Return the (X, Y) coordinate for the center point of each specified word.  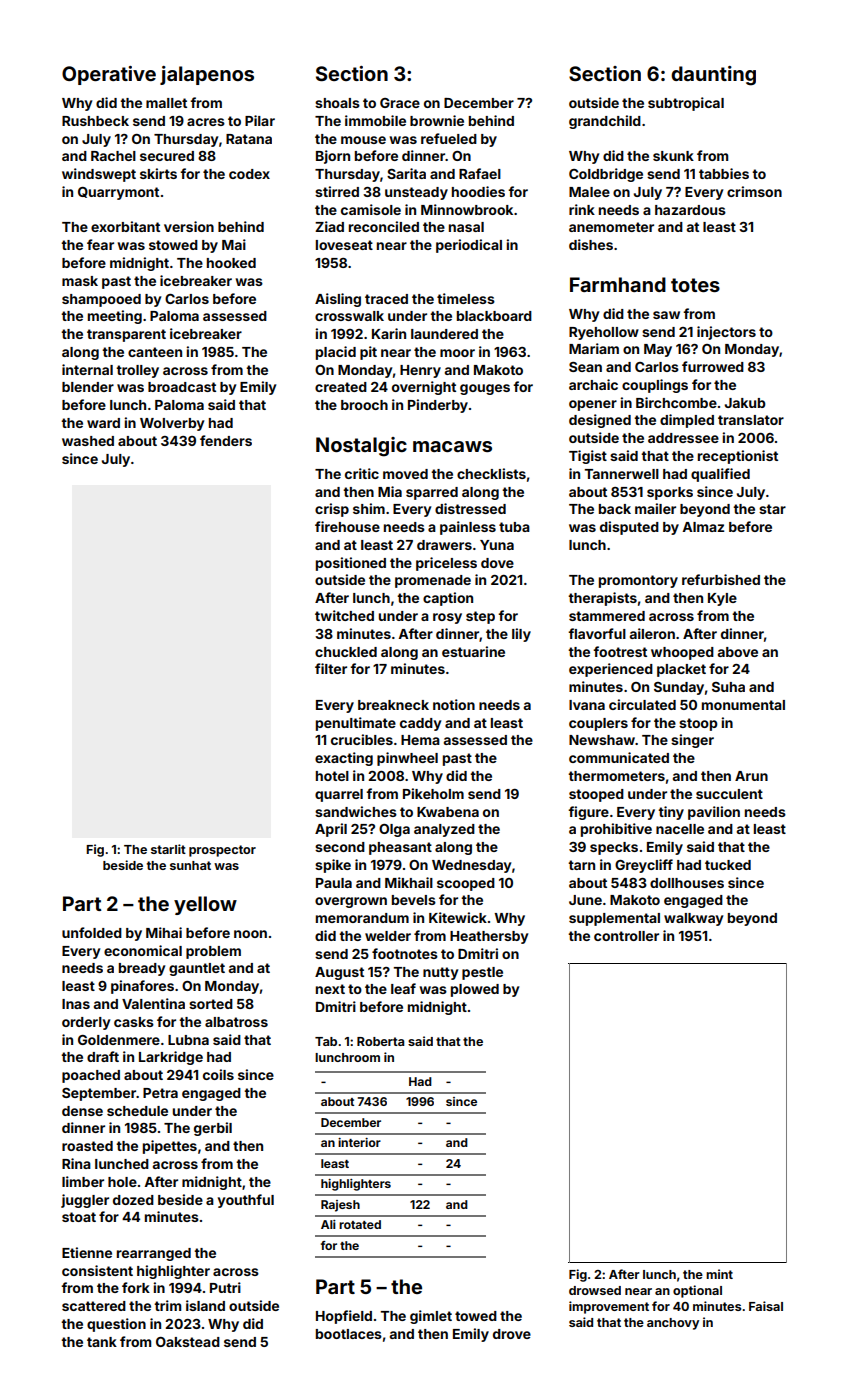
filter (331, 668)
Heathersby (489, 937)
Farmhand (618, 284)
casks (134, 1022)
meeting (115, 317)
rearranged (154, 1254)
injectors (726, 333)
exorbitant (125, 226)
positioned (351, 564)
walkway (693, 919)
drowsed (595, 1290)
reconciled (384, 226)
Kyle (722, 599)
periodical (469, 246)
